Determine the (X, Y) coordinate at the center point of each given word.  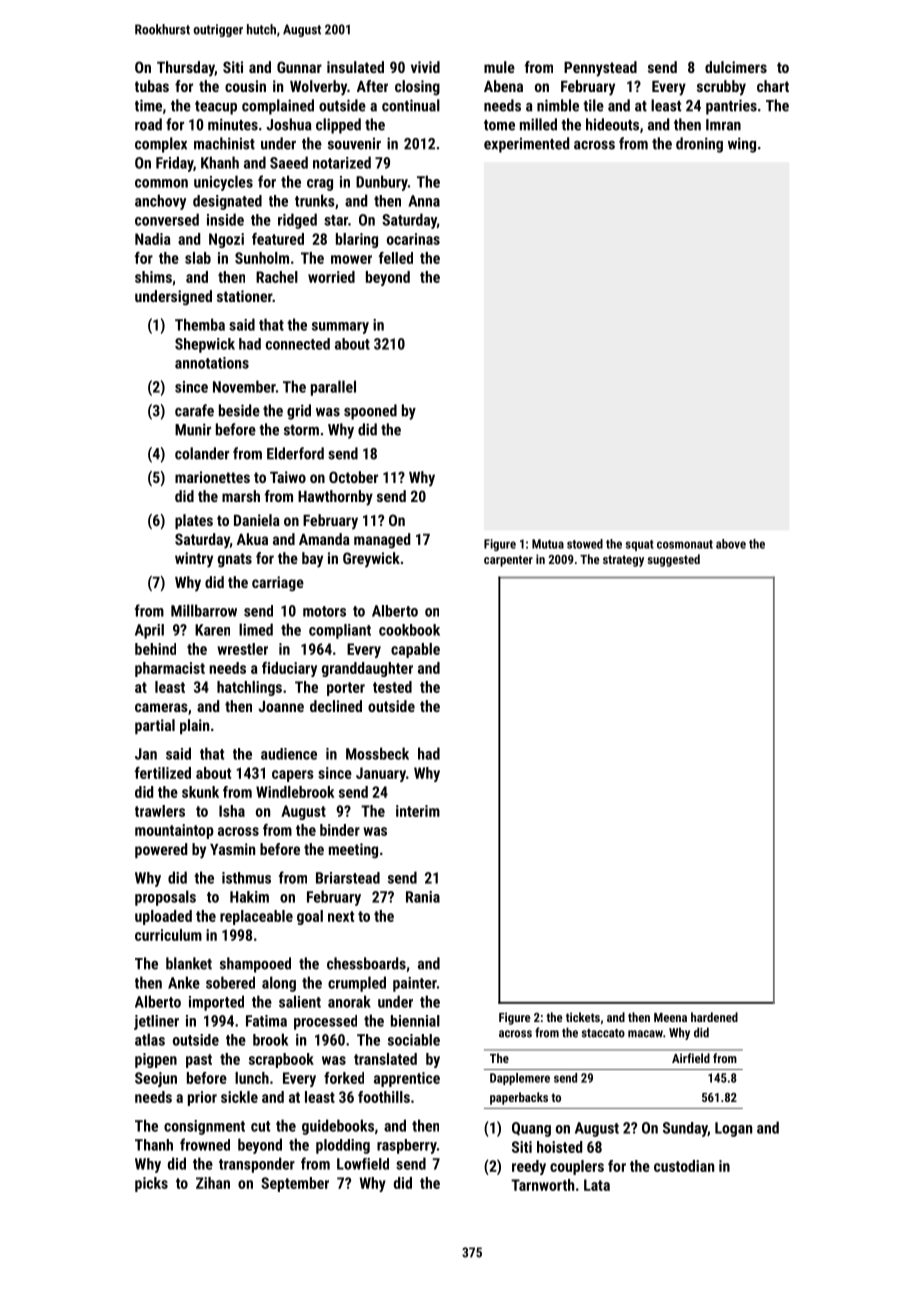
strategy (623, 561)
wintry (194, 560)
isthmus (246, 878)
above (731, 544)
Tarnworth (542, 1185)
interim (418, 811)
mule (499, 67)
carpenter (508, 561)
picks (151, 1184)
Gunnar (299, 67)
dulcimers (736, 67)
